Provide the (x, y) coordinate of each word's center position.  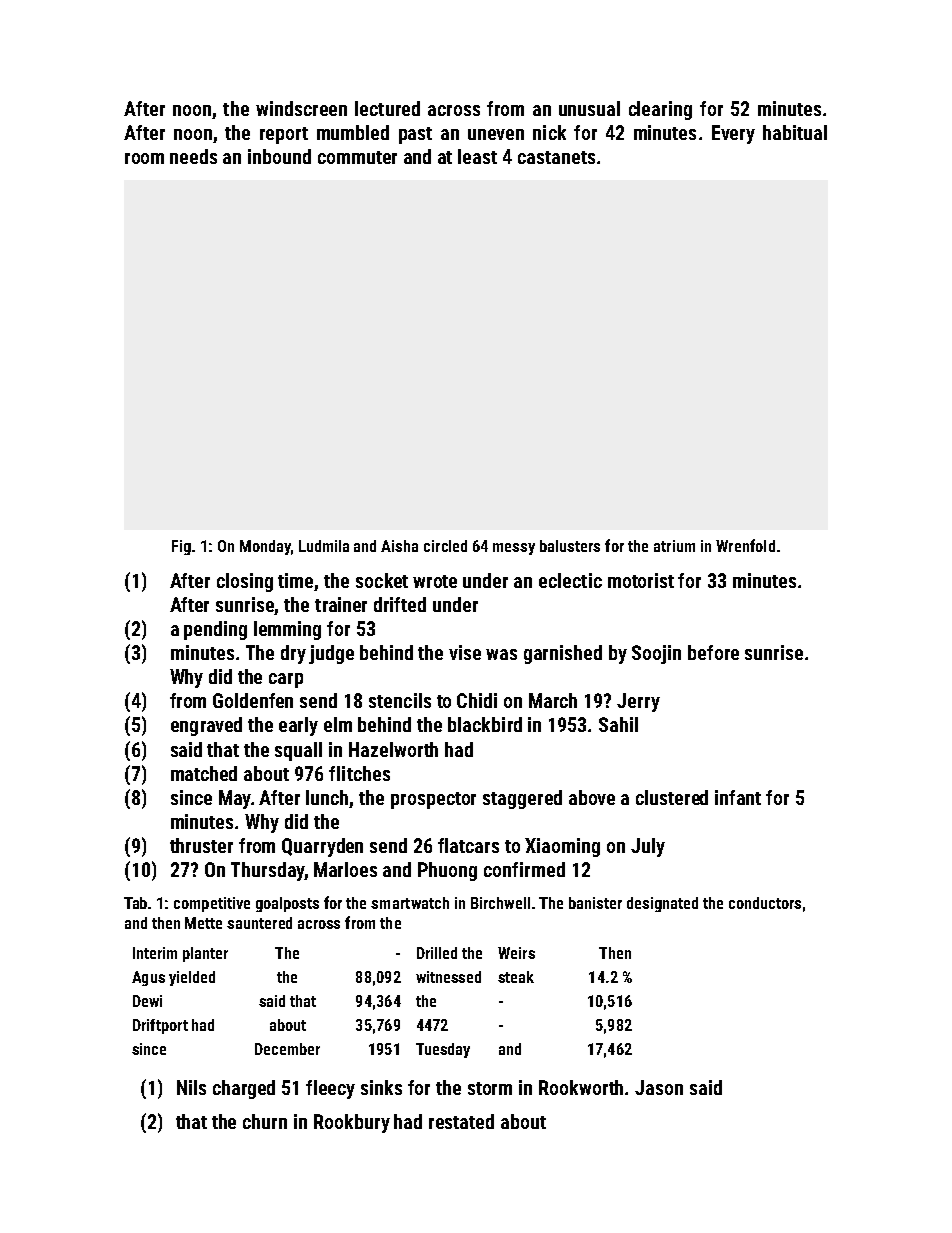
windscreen (301, 108)
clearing (660, 110)
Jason (659, 1087)
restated (461, 1121)
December (287, 1049)
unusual (589, 108)
